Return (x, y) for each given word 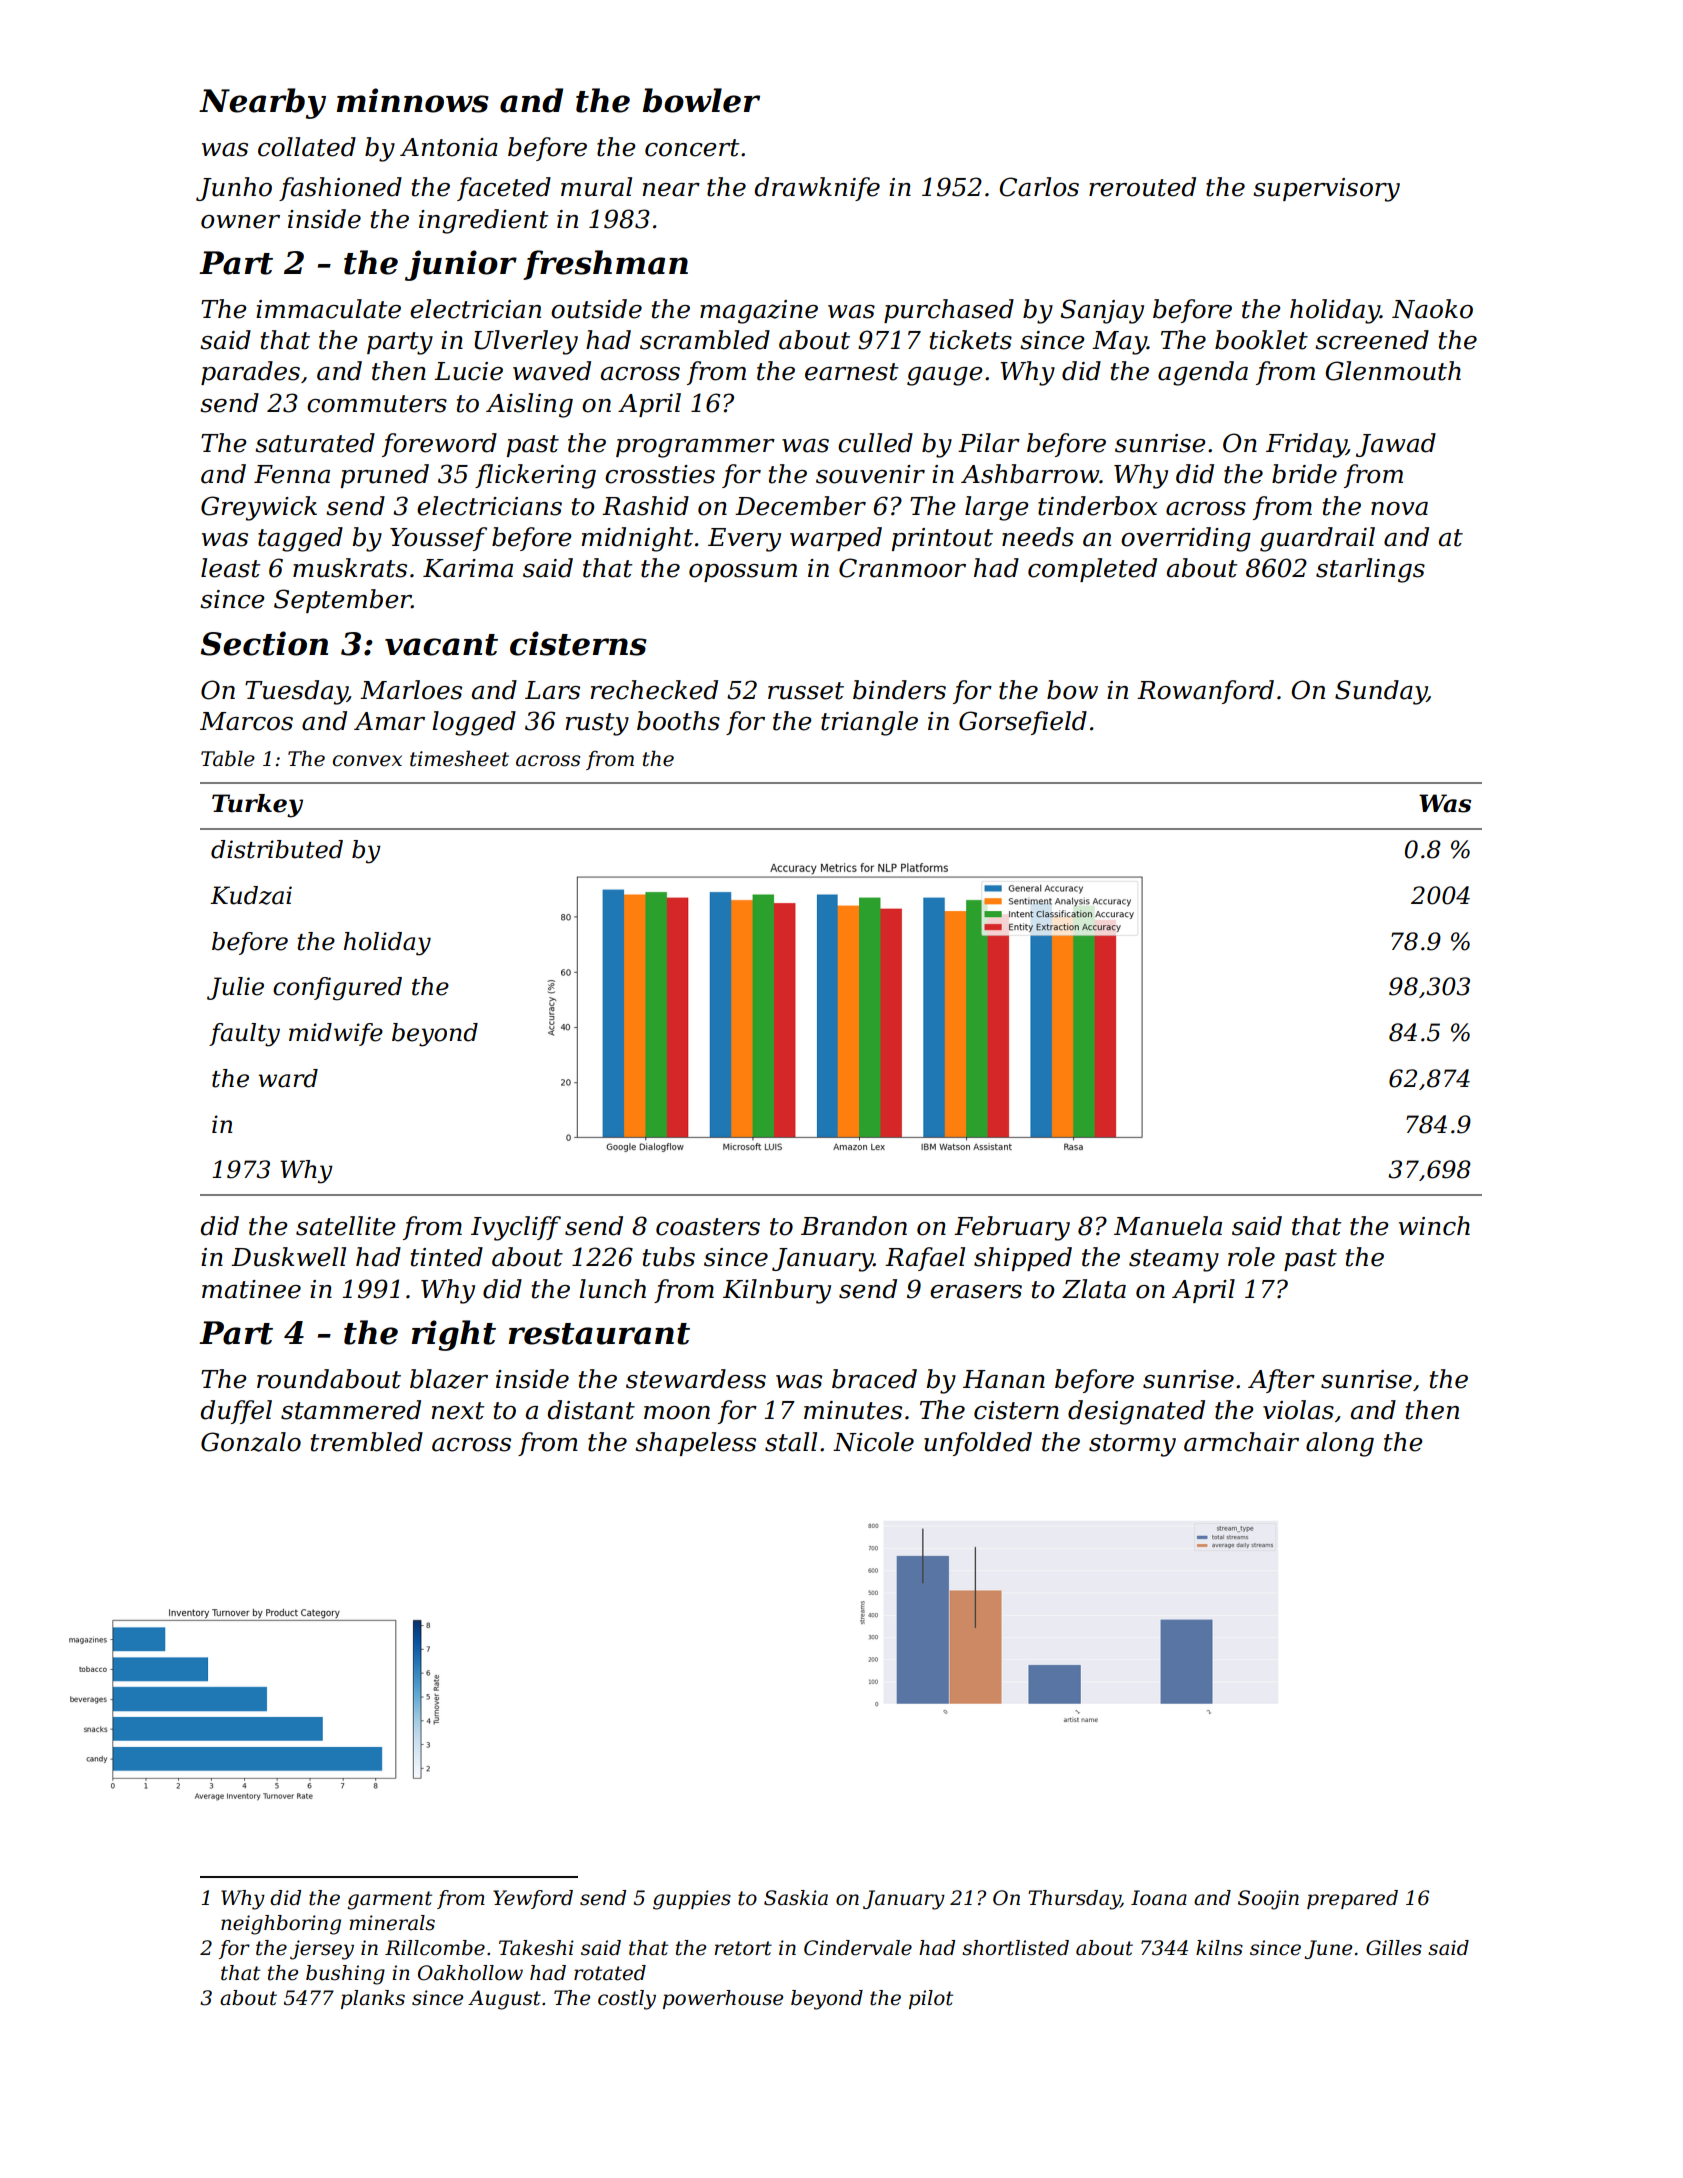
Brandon (854, 1226)
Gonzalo (251, 1442)
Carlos (1039, 187)
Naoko (1432, 309)
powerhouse (723, 1999)
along (1340, 1444)
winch (1434, 1226)
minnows (412, 100)
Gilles (1394, 1948)
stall (791, 1442)
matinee (251, 1289)
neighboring (281, 1925)
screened (1372, 340)
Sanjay (1102, 311)
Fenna (292, 474)
